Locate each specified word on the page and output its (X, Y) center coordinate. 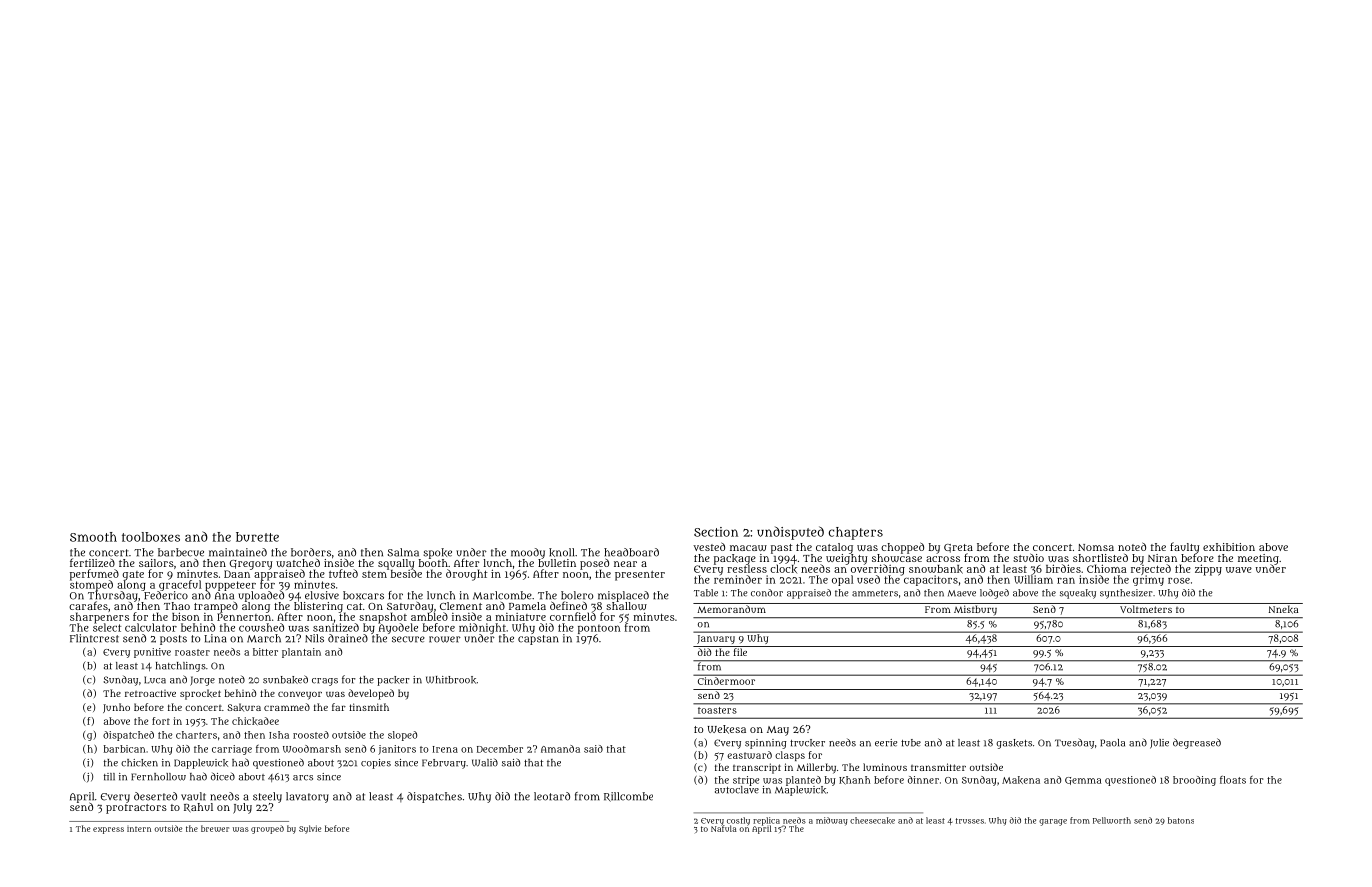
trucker (807, 743)
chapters (856, 533)
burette (257, 537)
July (242, 808)
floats (1233, 780)
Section (716, 532)
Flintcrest (94, 638)
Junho (116, 708)
